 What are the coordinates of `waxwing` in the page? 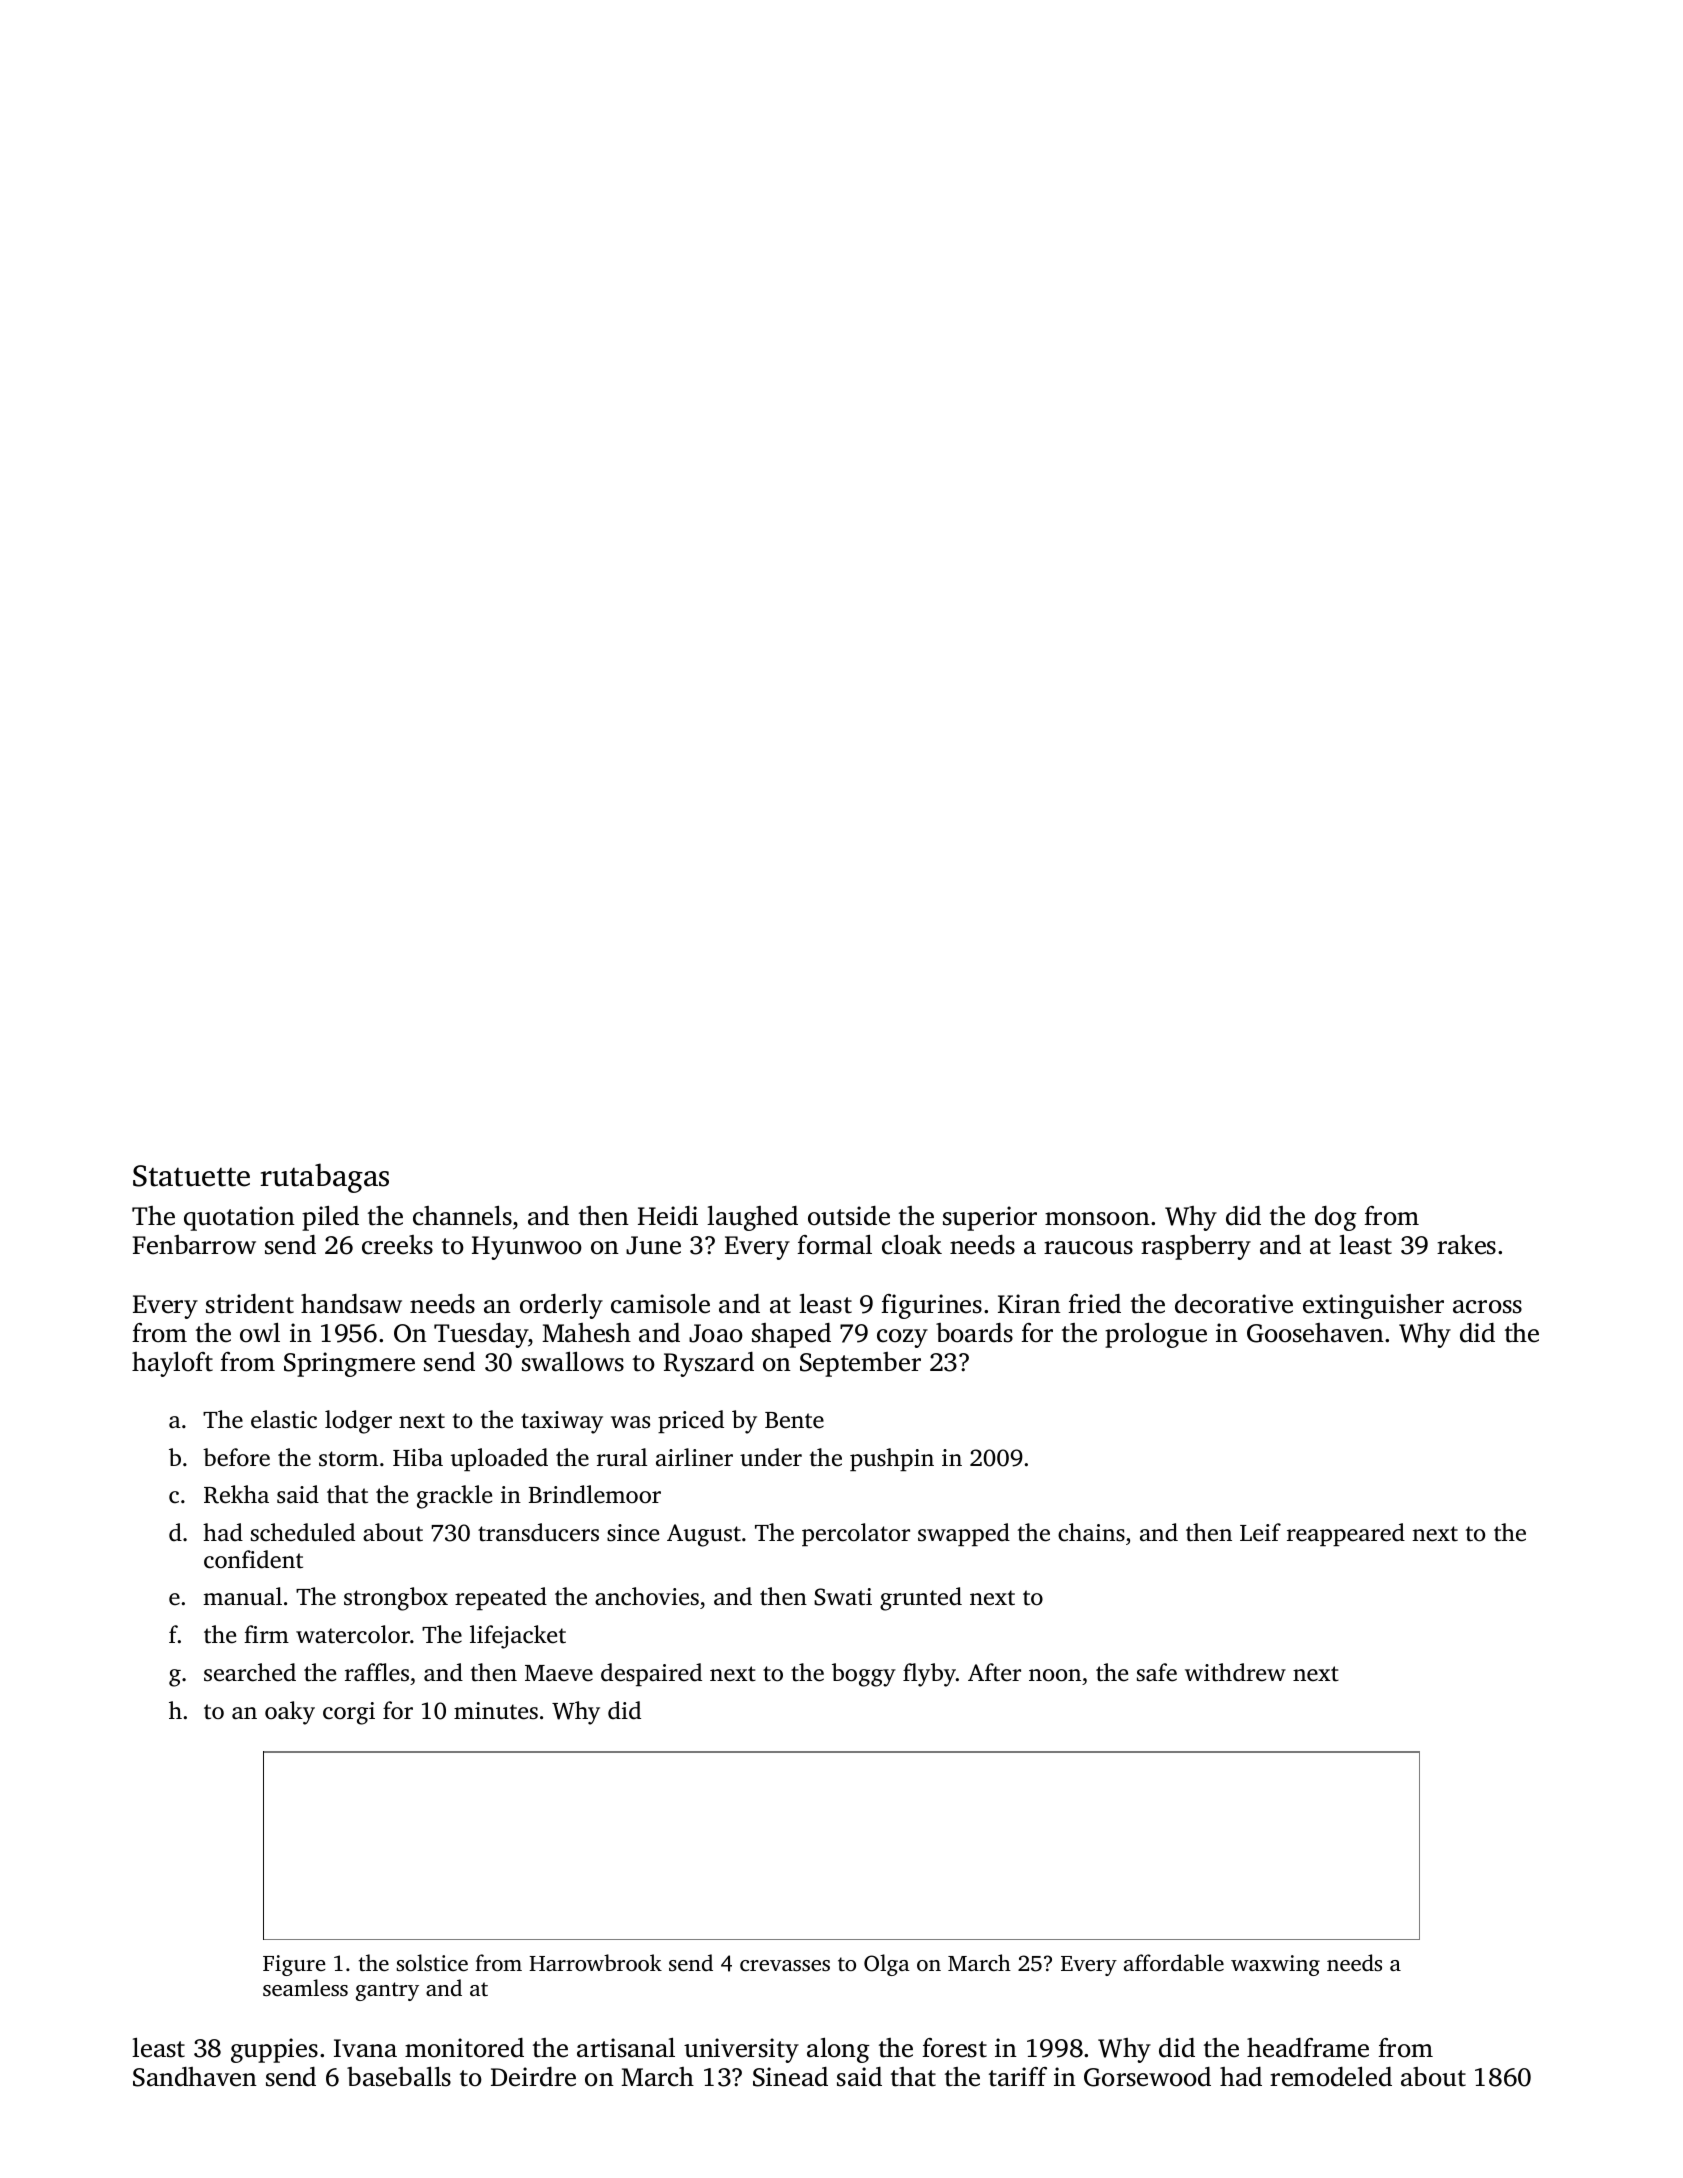 It's located at (1275, 1965).
